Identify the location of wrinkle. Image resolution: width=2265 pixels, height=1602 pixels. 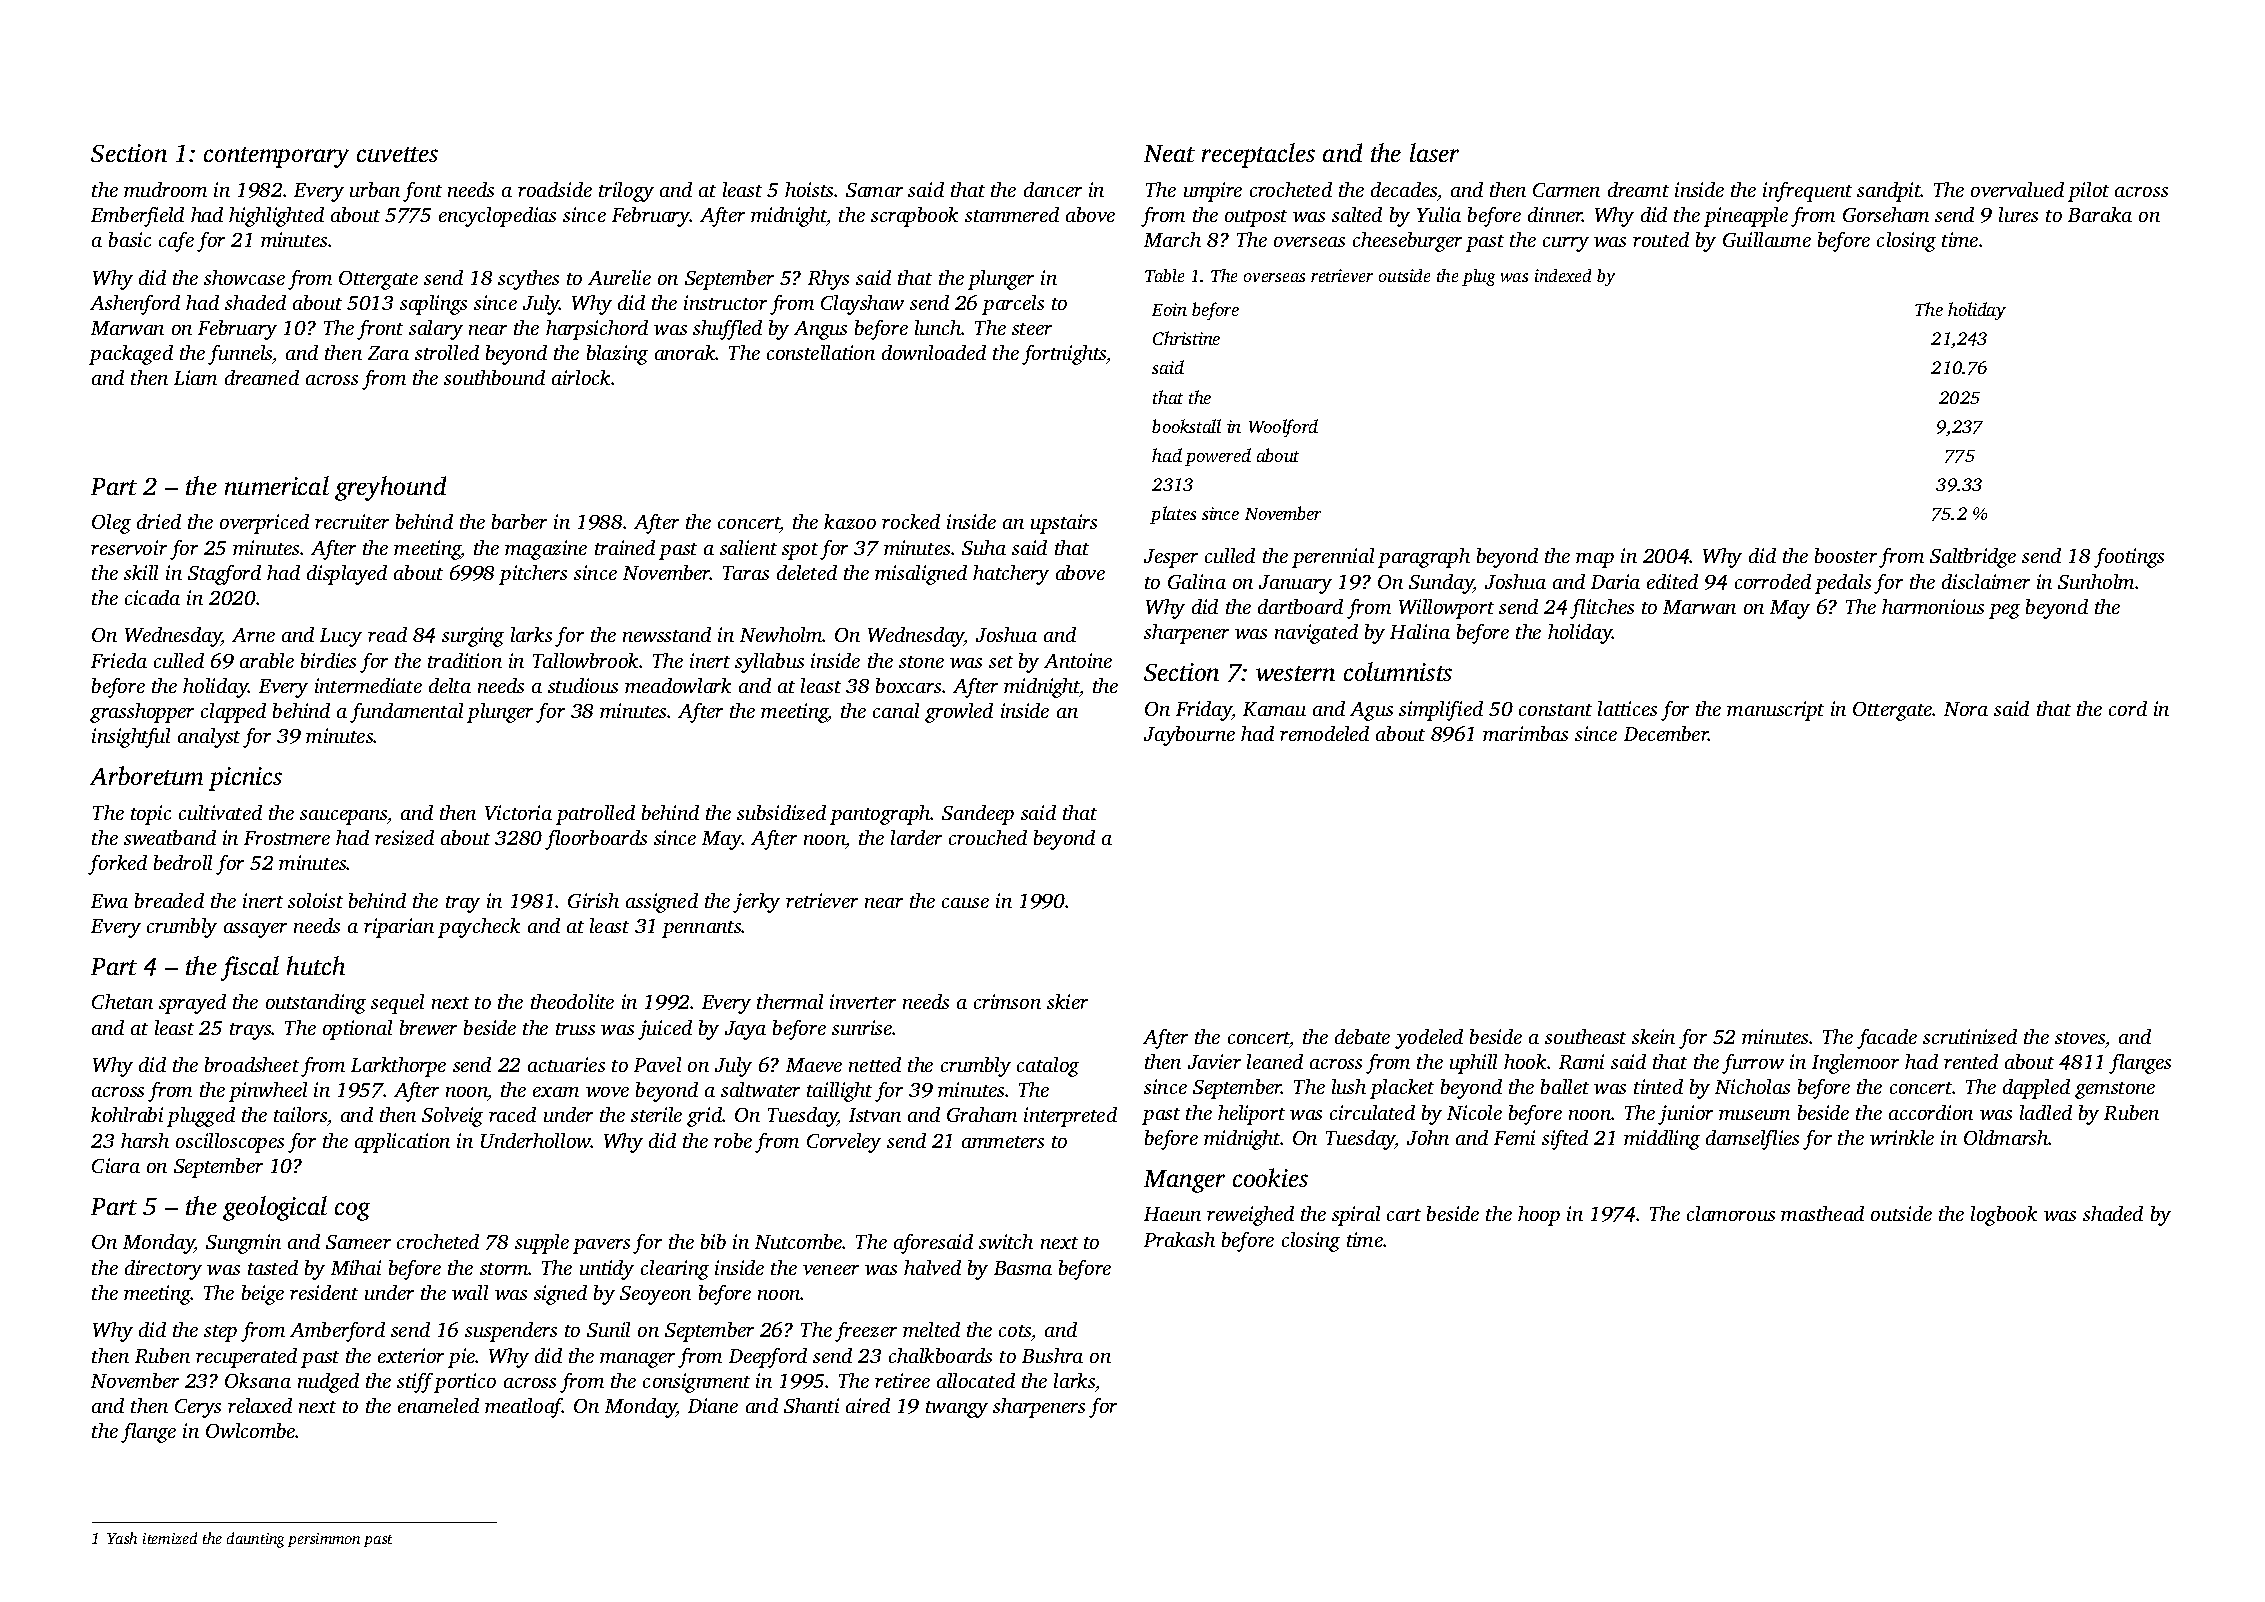
(1902, 1137).
